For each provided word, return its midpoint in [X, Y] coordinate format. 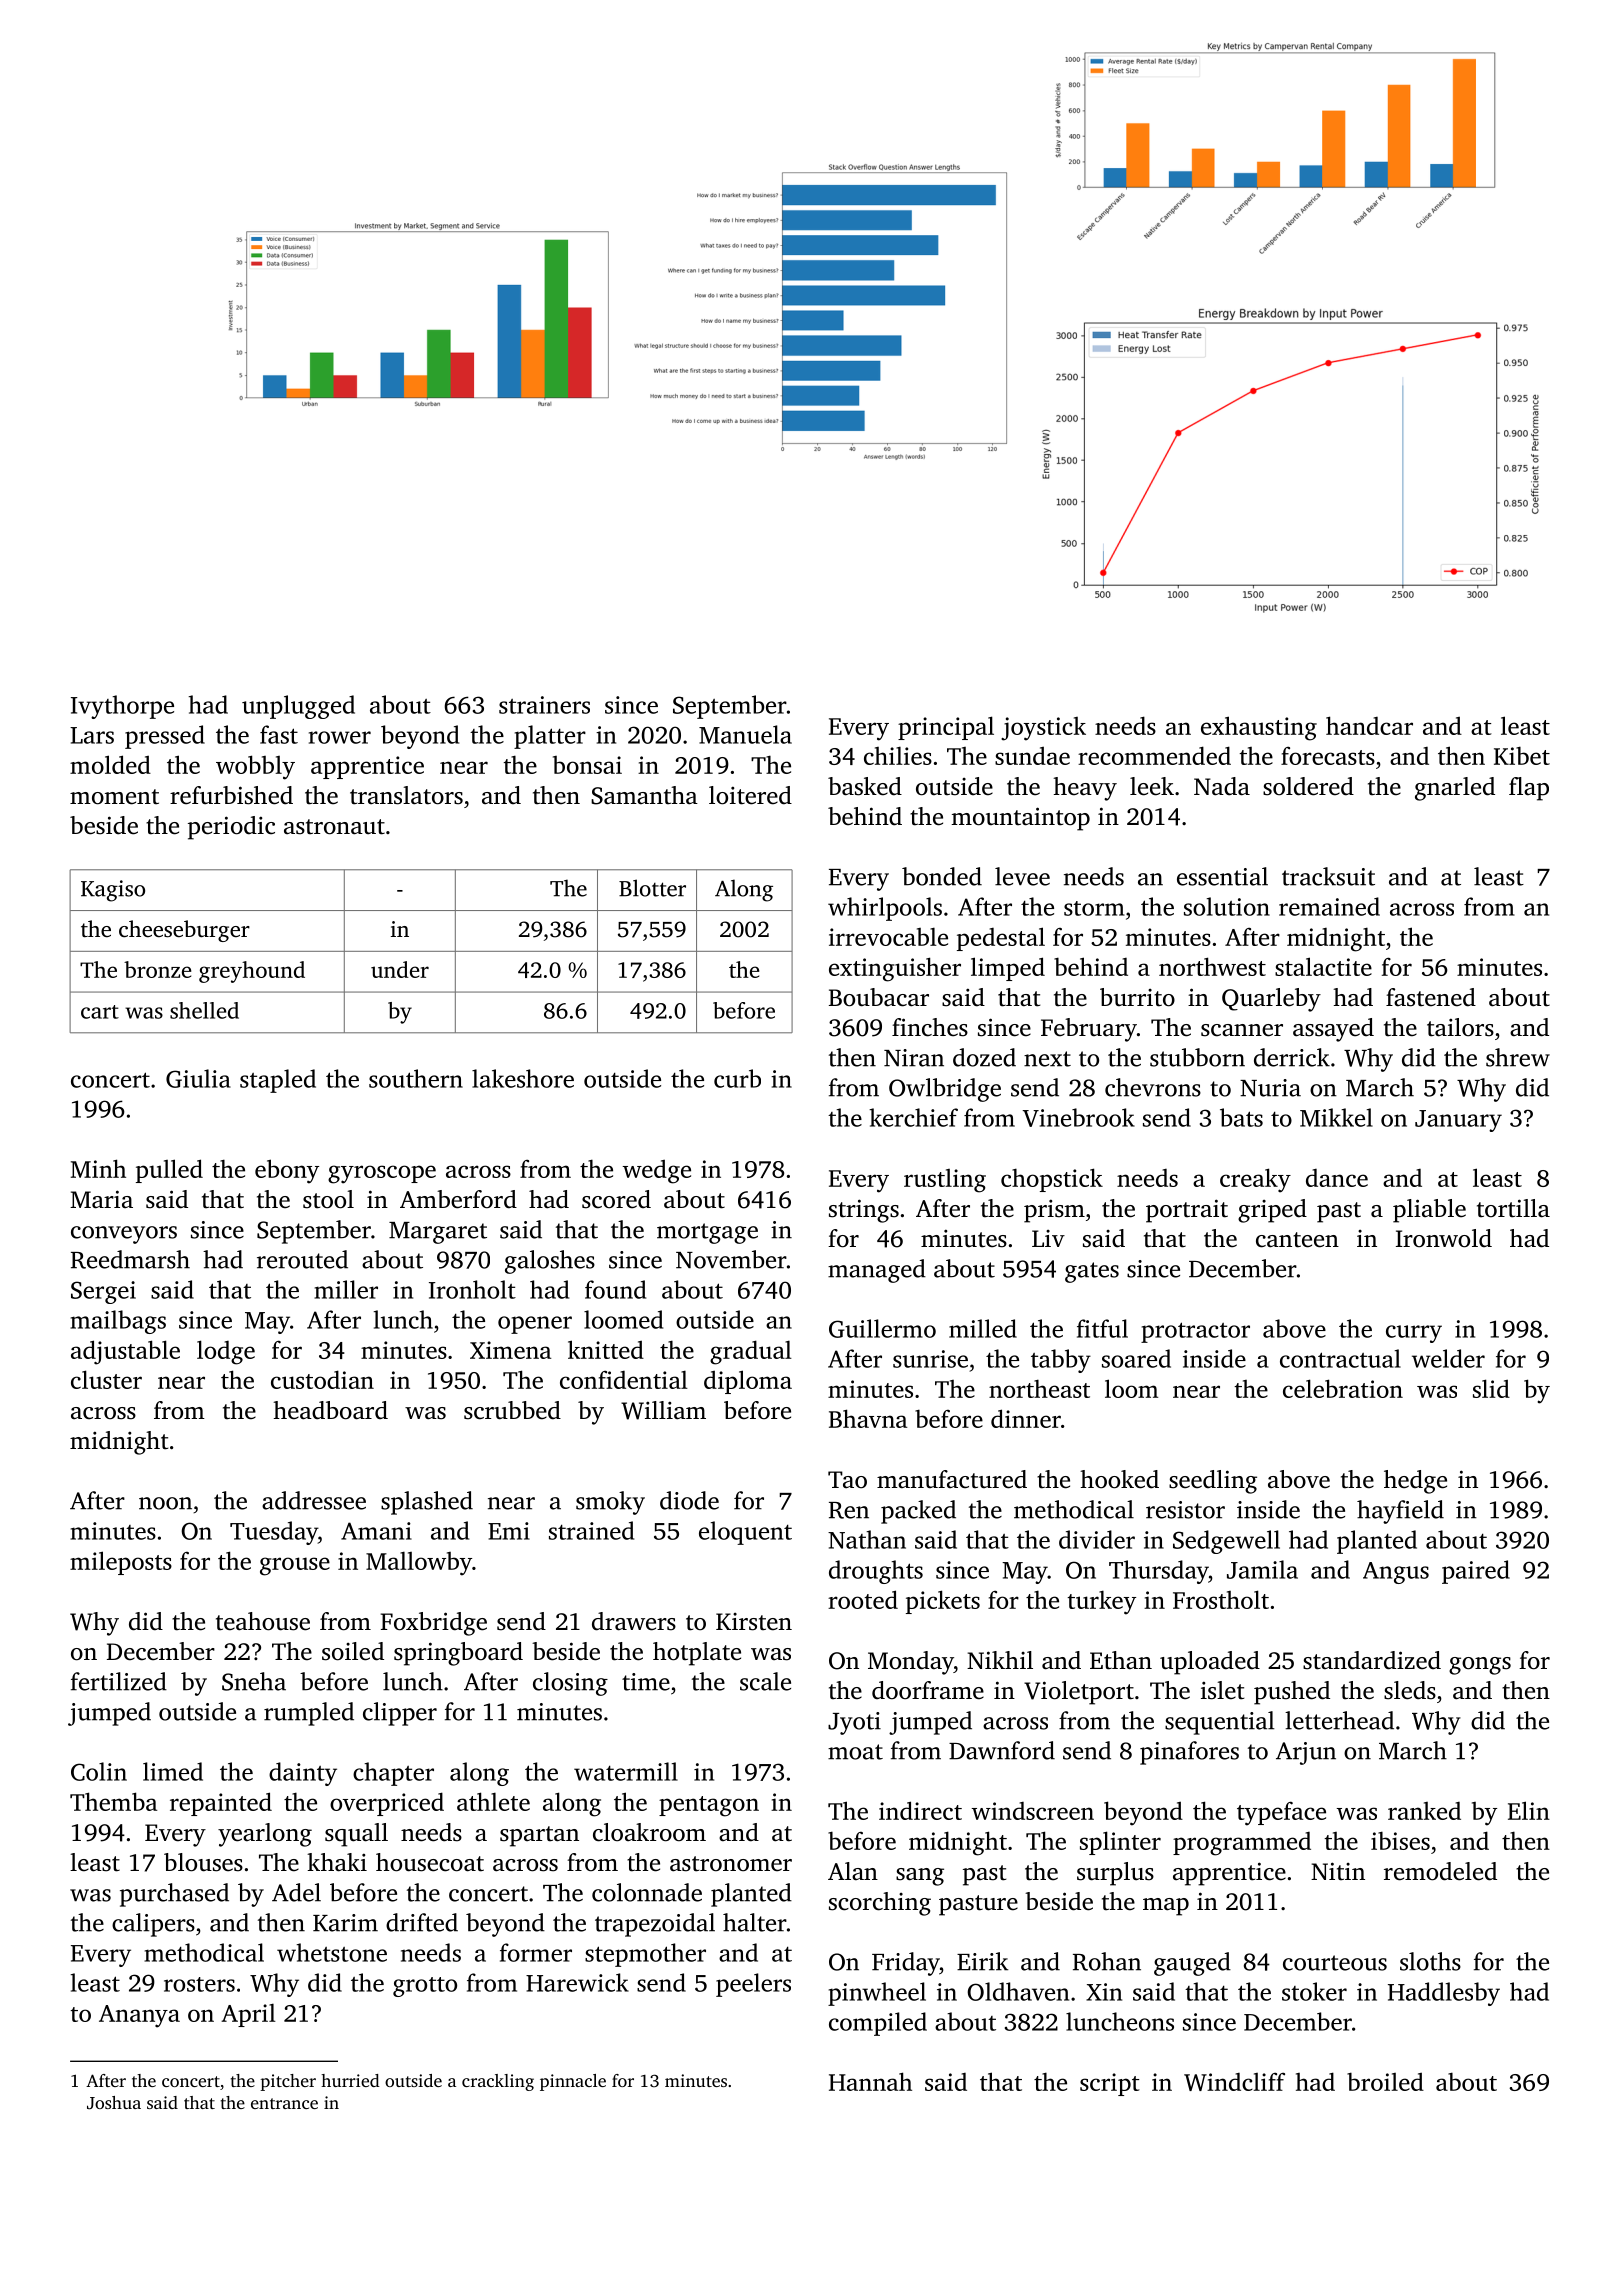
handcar [1369, 725]
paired [1476, 1572]
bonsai [587, 765]
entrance [284, 2103]
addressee [314, 1500]
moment [114, 797]
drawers [634, 1621]
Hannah [870, 2081]
